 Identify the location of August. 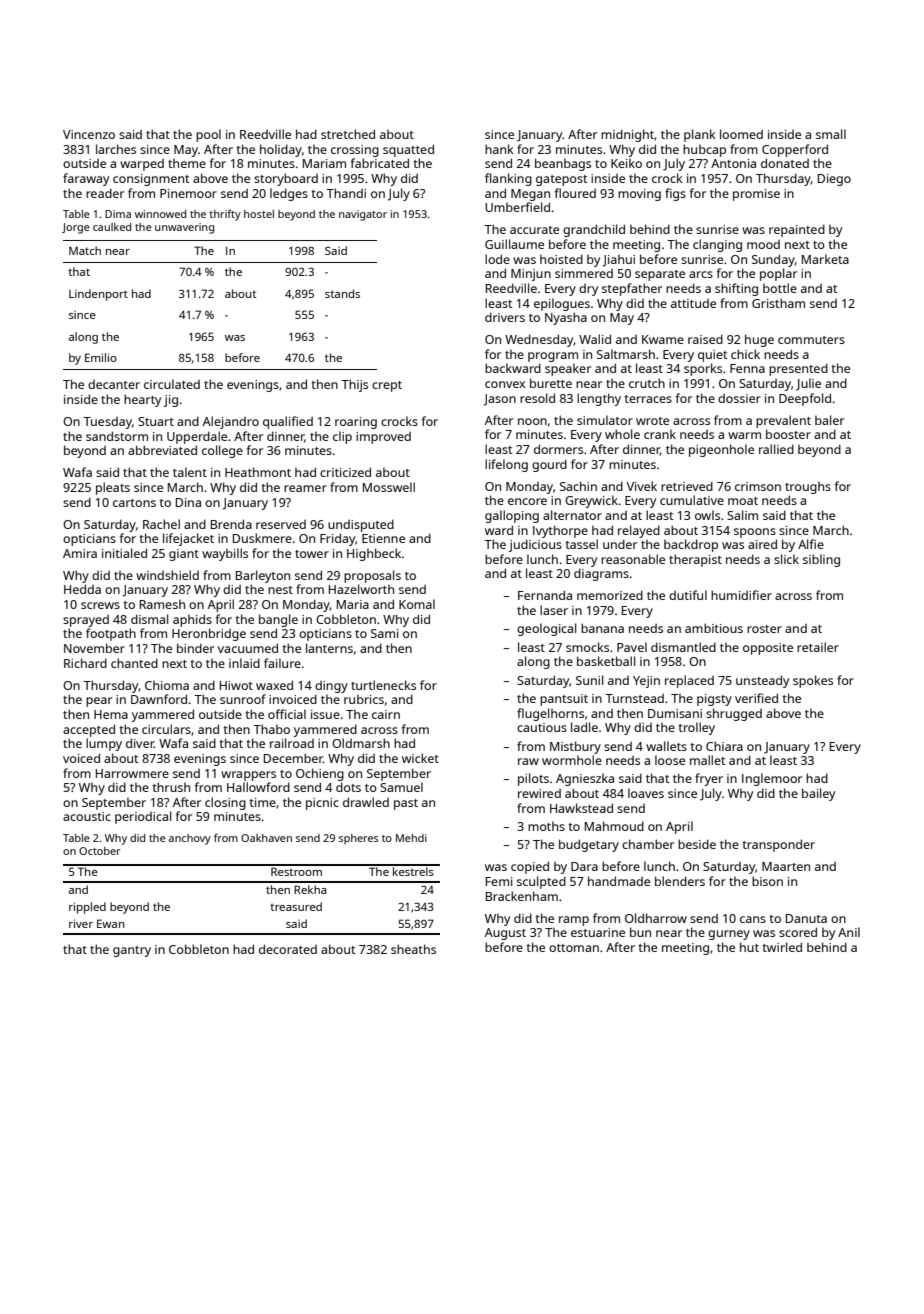
(505, 934).
